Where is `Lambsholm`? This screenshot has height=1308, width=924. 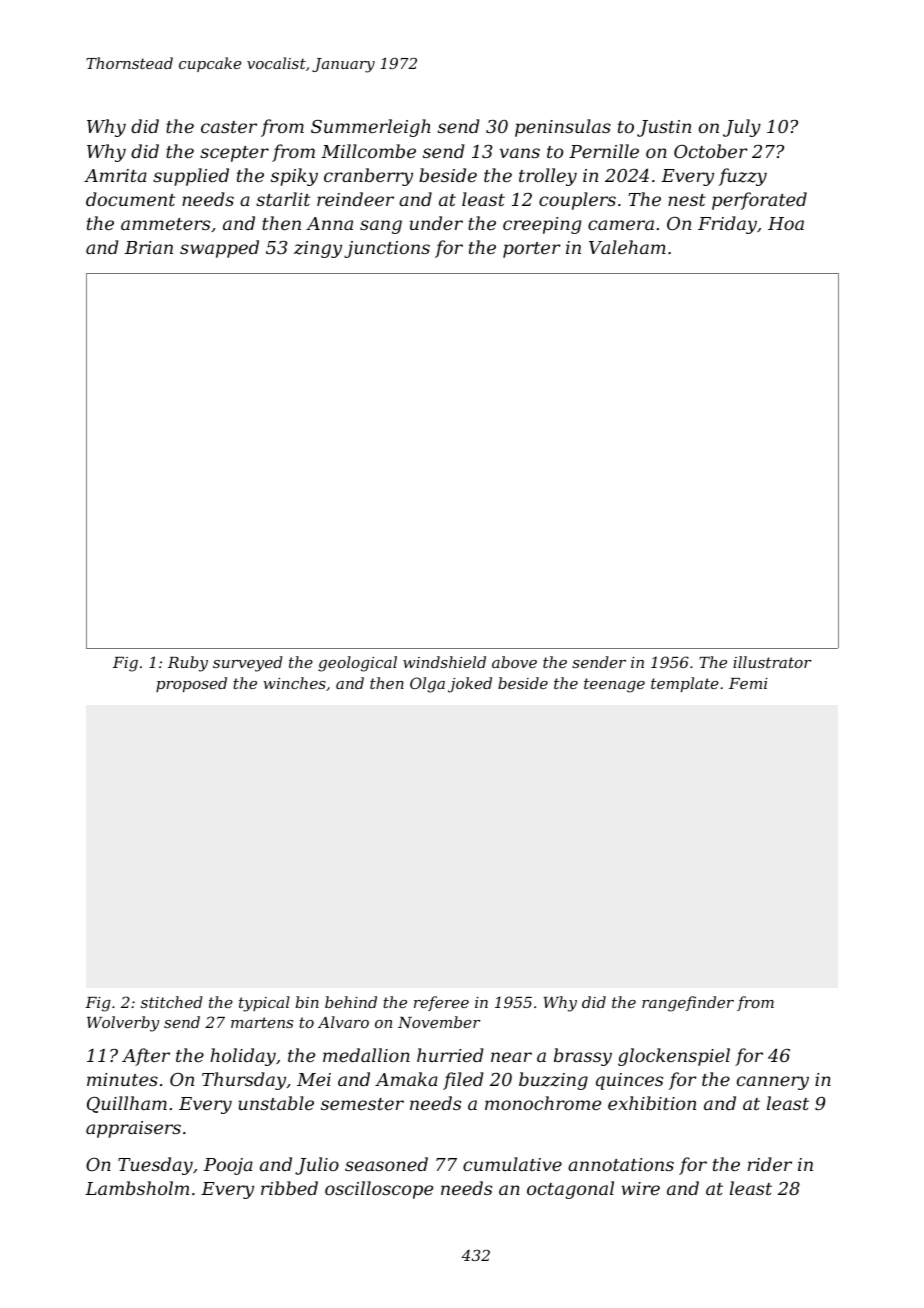
Lambsholm is located at coordinates (137, 1188).
